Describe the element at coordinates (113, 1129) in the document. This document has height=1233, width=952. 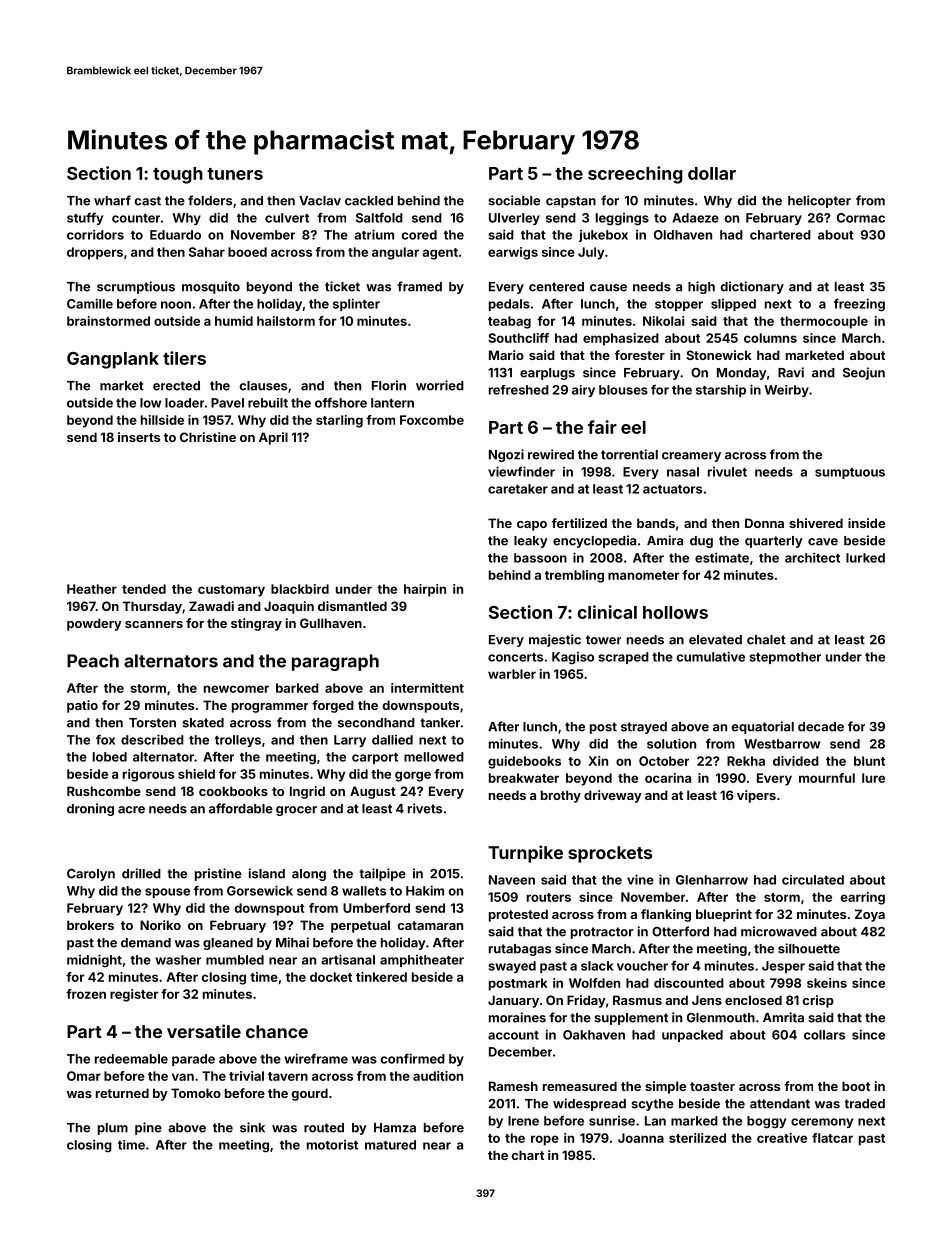
I see `plum` at that location.
